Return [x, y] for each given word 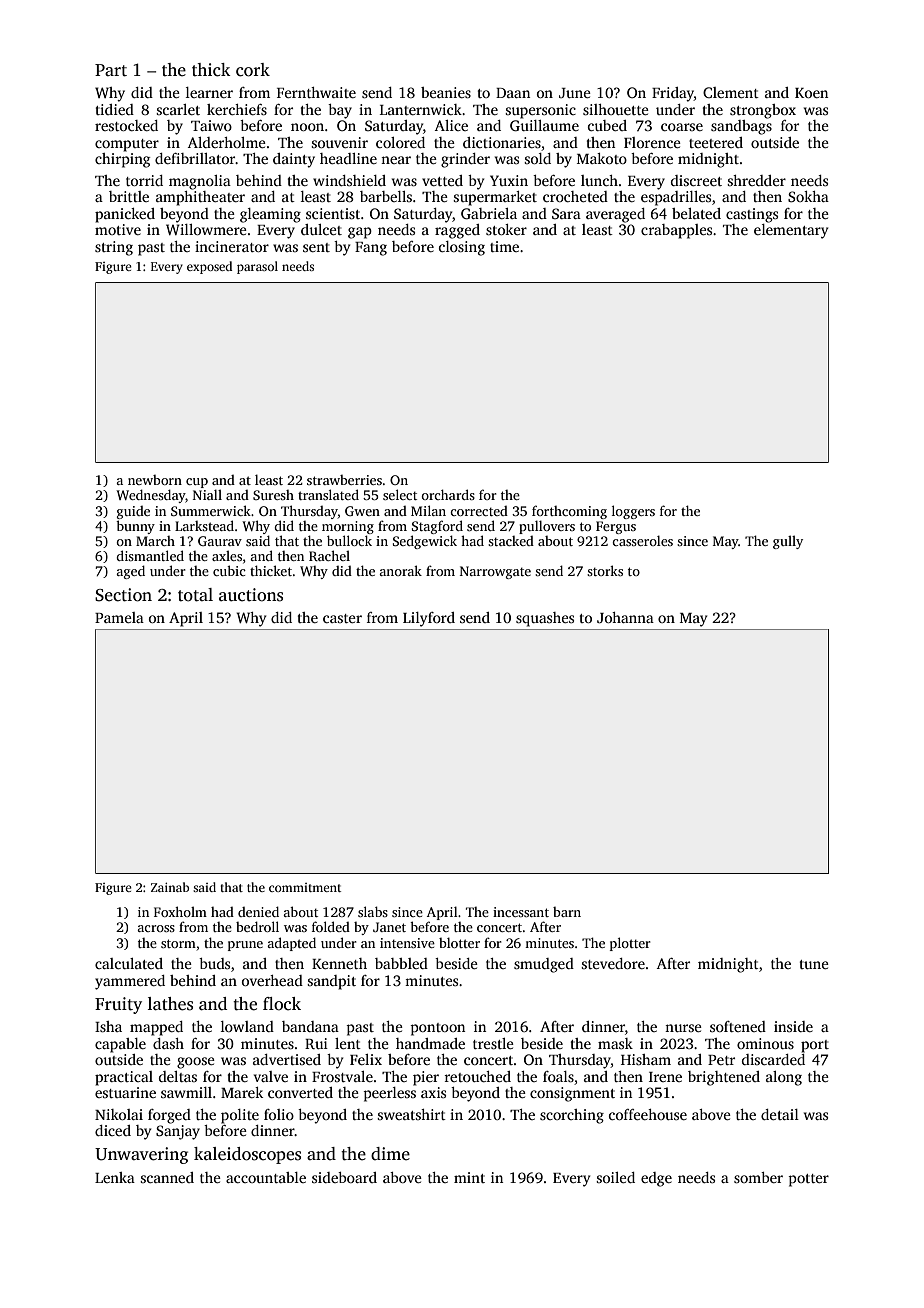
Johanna [625, 617]
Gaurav [220, 541]
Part [111, 70]
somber [758, 1177]
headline [348, 158]
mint [469, 1177]
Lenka [115, 1177]
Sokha [808, 196]
